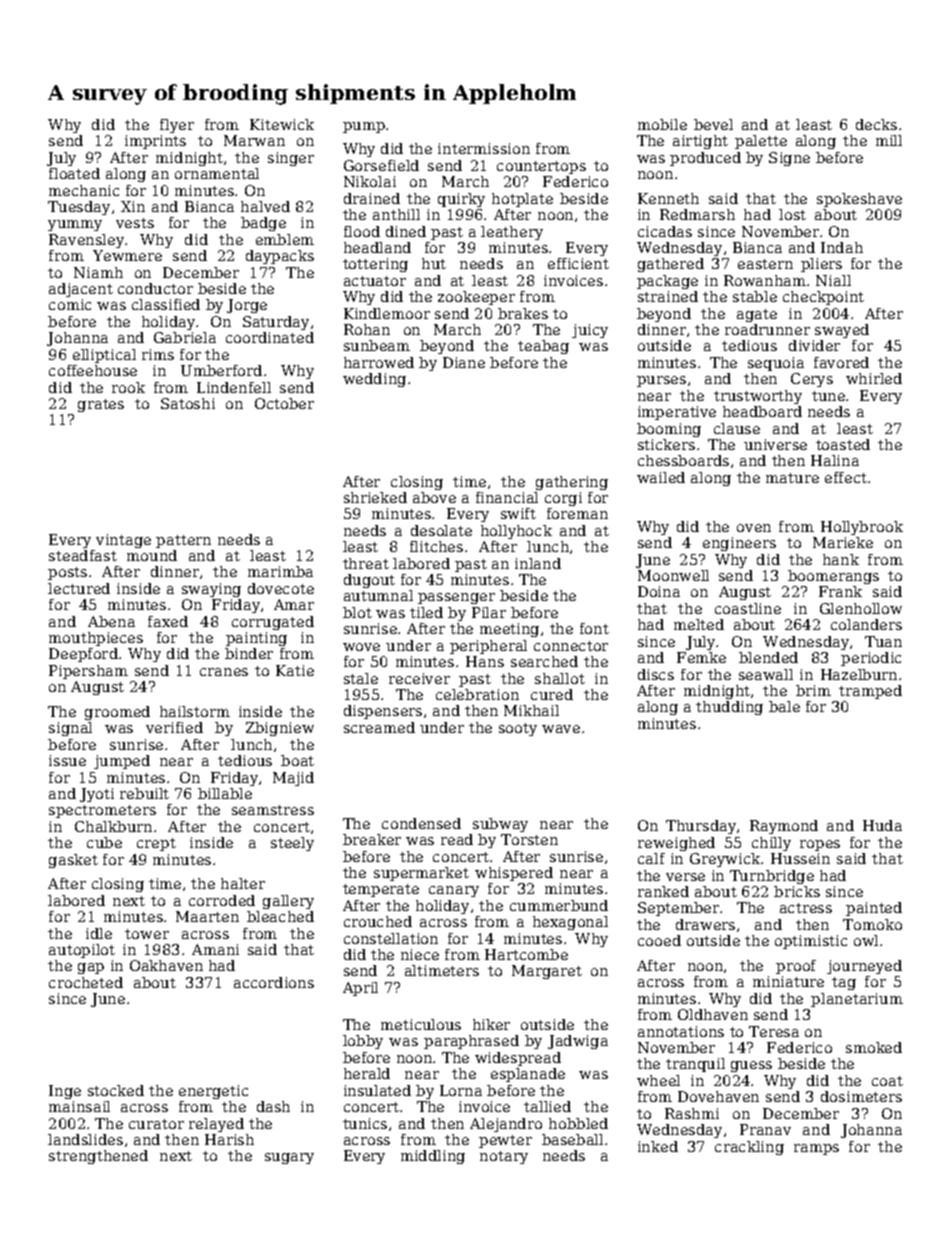  Describe the element at coordinates (789, 159) in the page. I see `Signe` at that location.
